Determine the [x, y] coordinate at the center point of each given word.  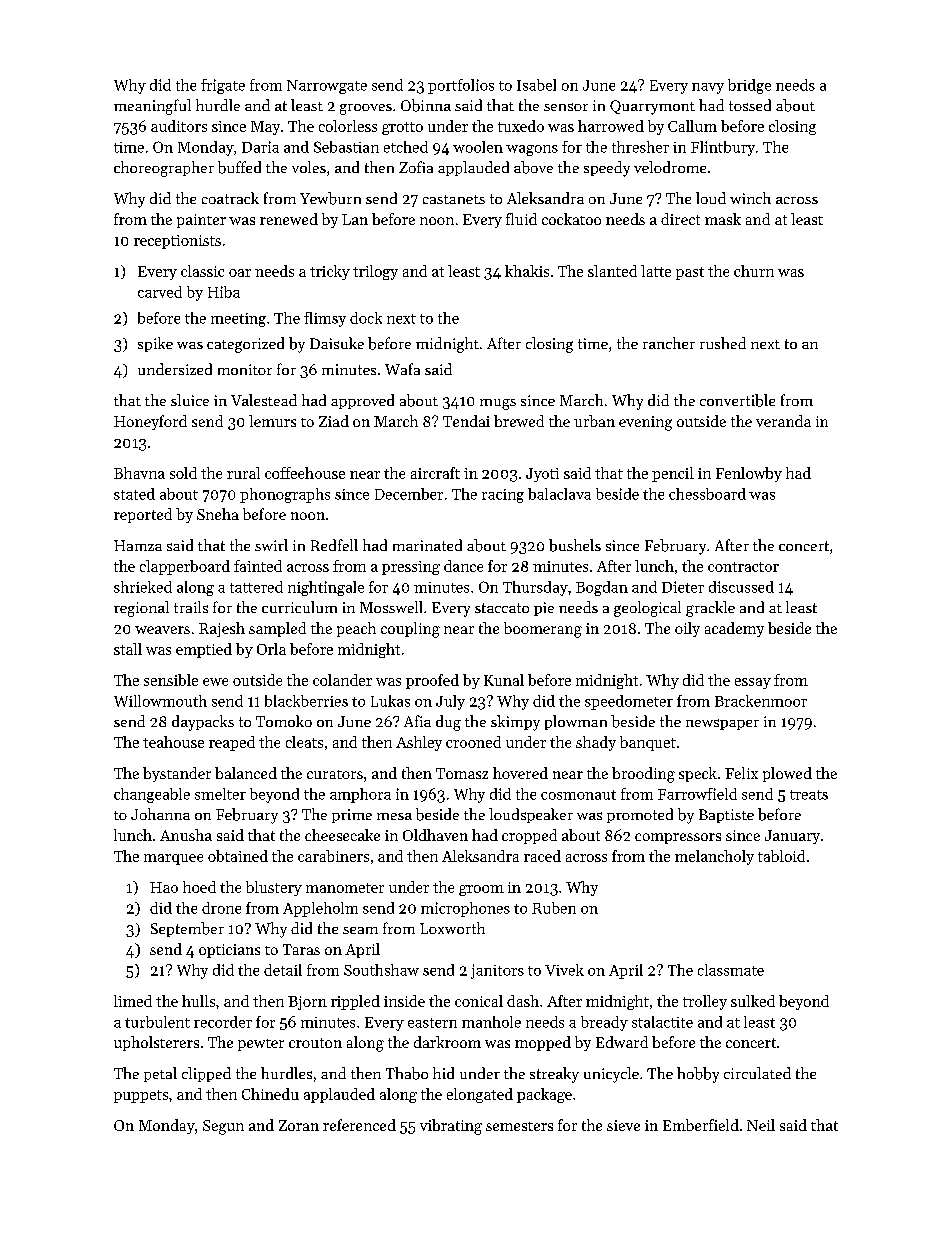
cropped [529, 836]
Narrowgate [327, 87]
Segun [223, 1127]
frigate [223, 86]
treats [809, 795]
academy [734, 629]
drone [221, 908]
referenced [359, 1125]
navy [708, 88]
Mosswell [391, 607]
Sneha [218, 514]
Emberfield [701, 1125]
